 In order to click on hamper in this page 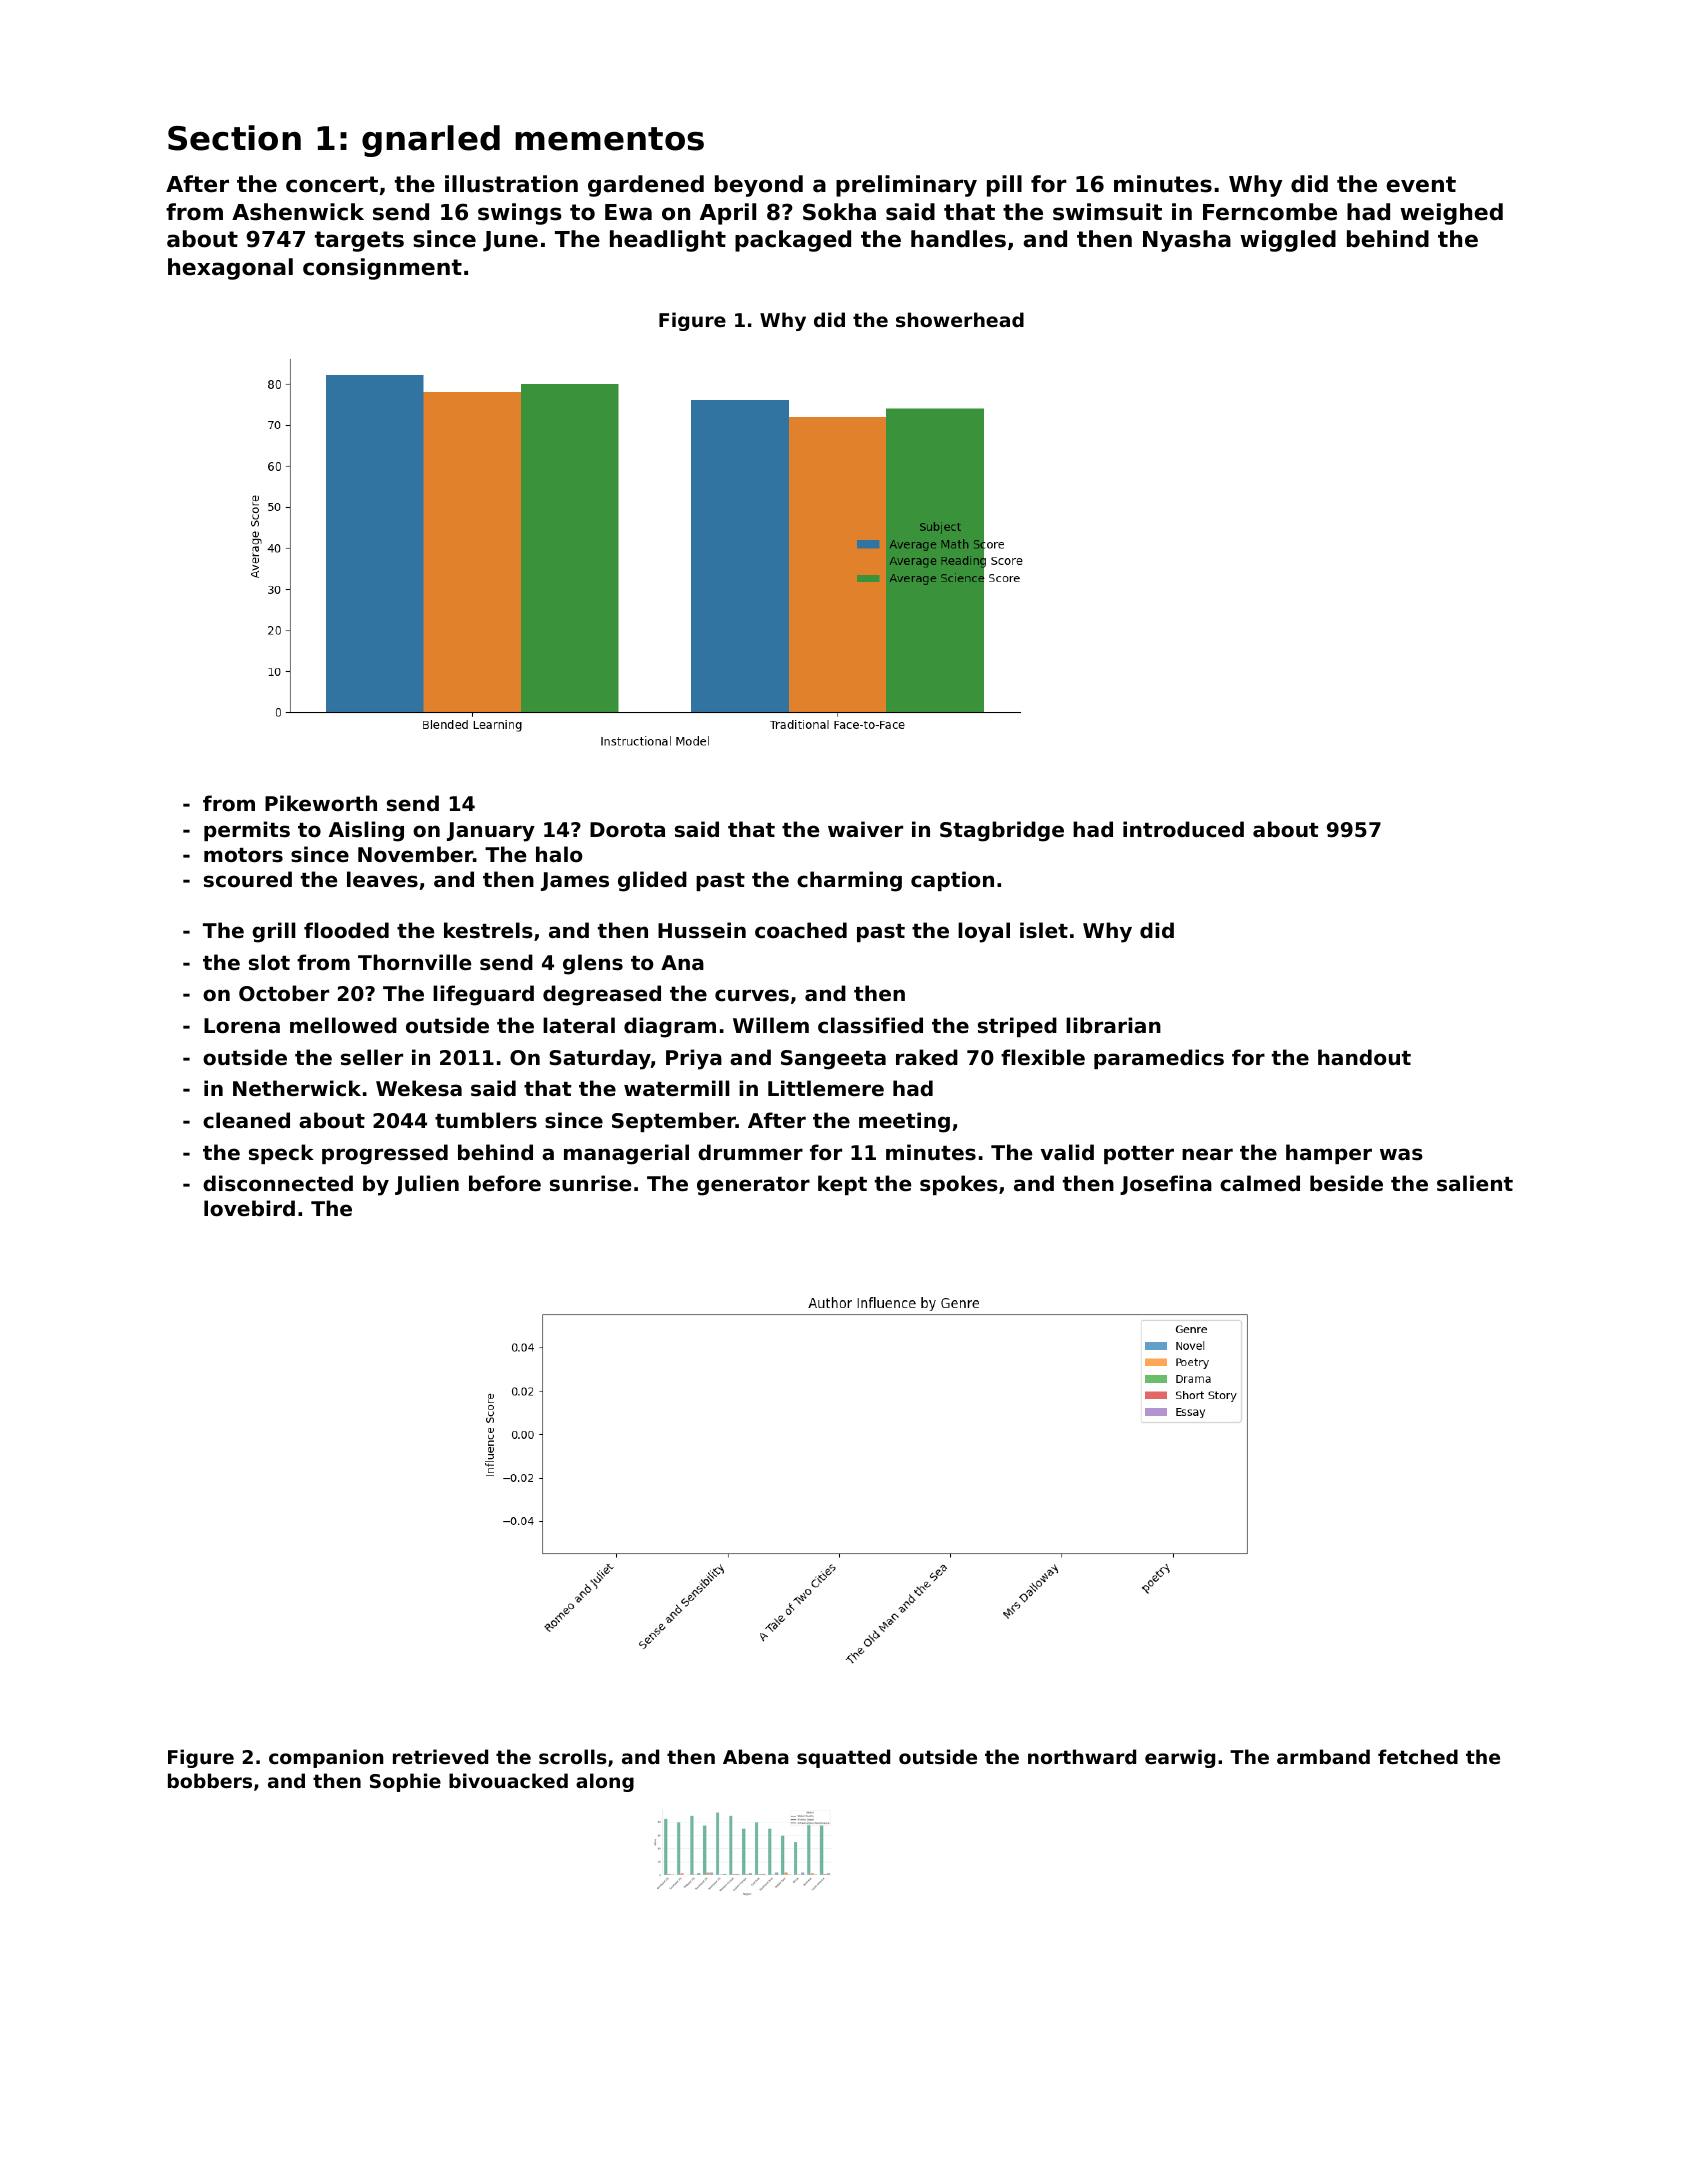, I will do `click(1329, 1154)`.
